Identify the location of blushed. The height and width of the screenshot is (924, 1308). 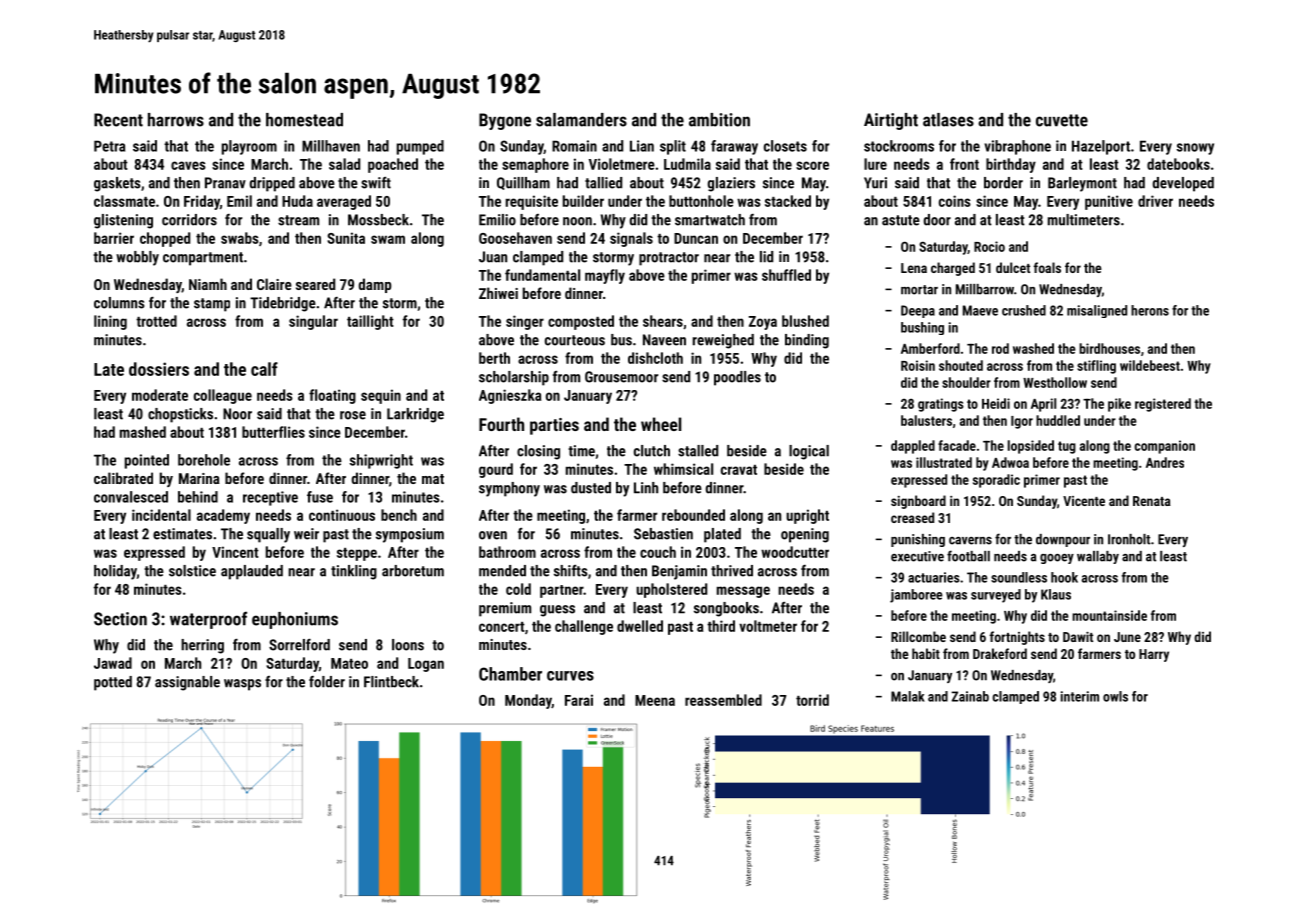
(805, 321).
